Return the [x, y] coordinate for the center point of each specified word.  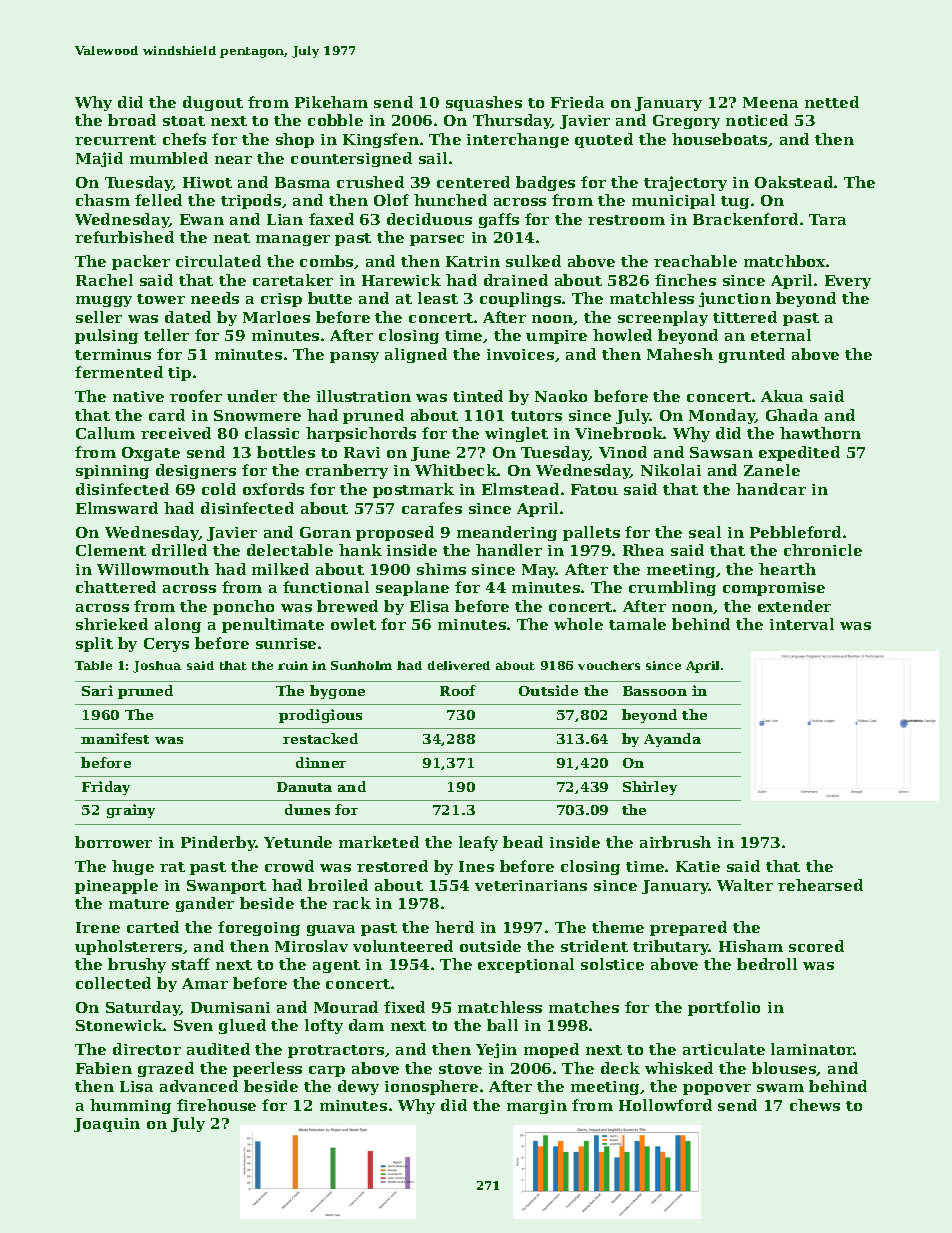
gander [205, 904]
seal [705, 532]
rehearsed [820, 885]
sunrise [286, 643]
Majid [99, 159]
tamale [637, 624]
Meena [770, 102]
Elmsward [117, 508]
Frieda [577, 102]
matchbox [785, 261]
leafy [478, 843]
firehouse [216, 1105]
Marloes [276, 317]
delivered [459, 665]
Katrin [473, 261]
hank [360, 550]
